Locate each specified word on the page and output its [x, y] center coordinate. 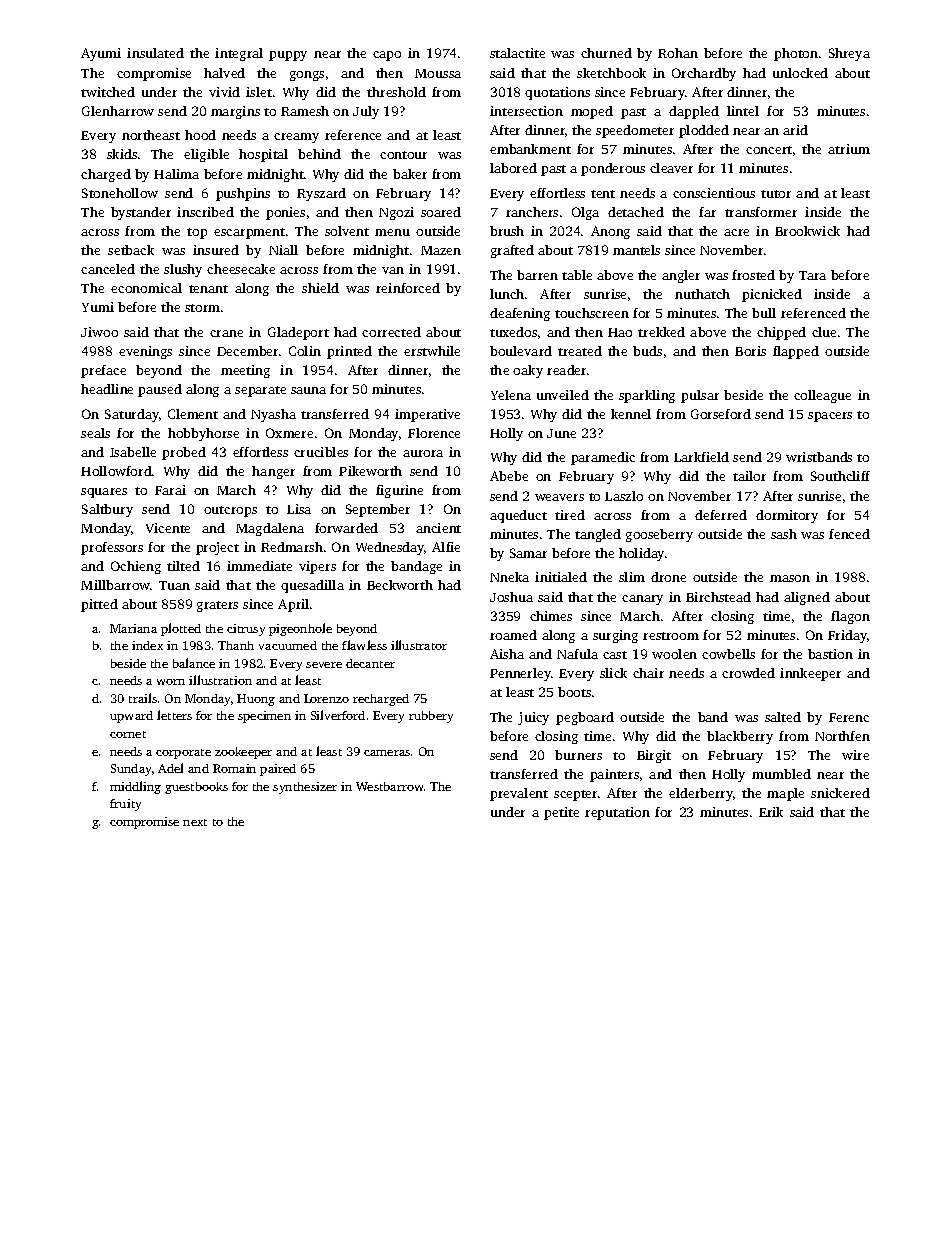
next [195, 822]
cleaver [671, 168]
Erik [771, 812]
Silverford [338, 715]
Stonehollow [120, 193]
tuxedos [513, 332]
